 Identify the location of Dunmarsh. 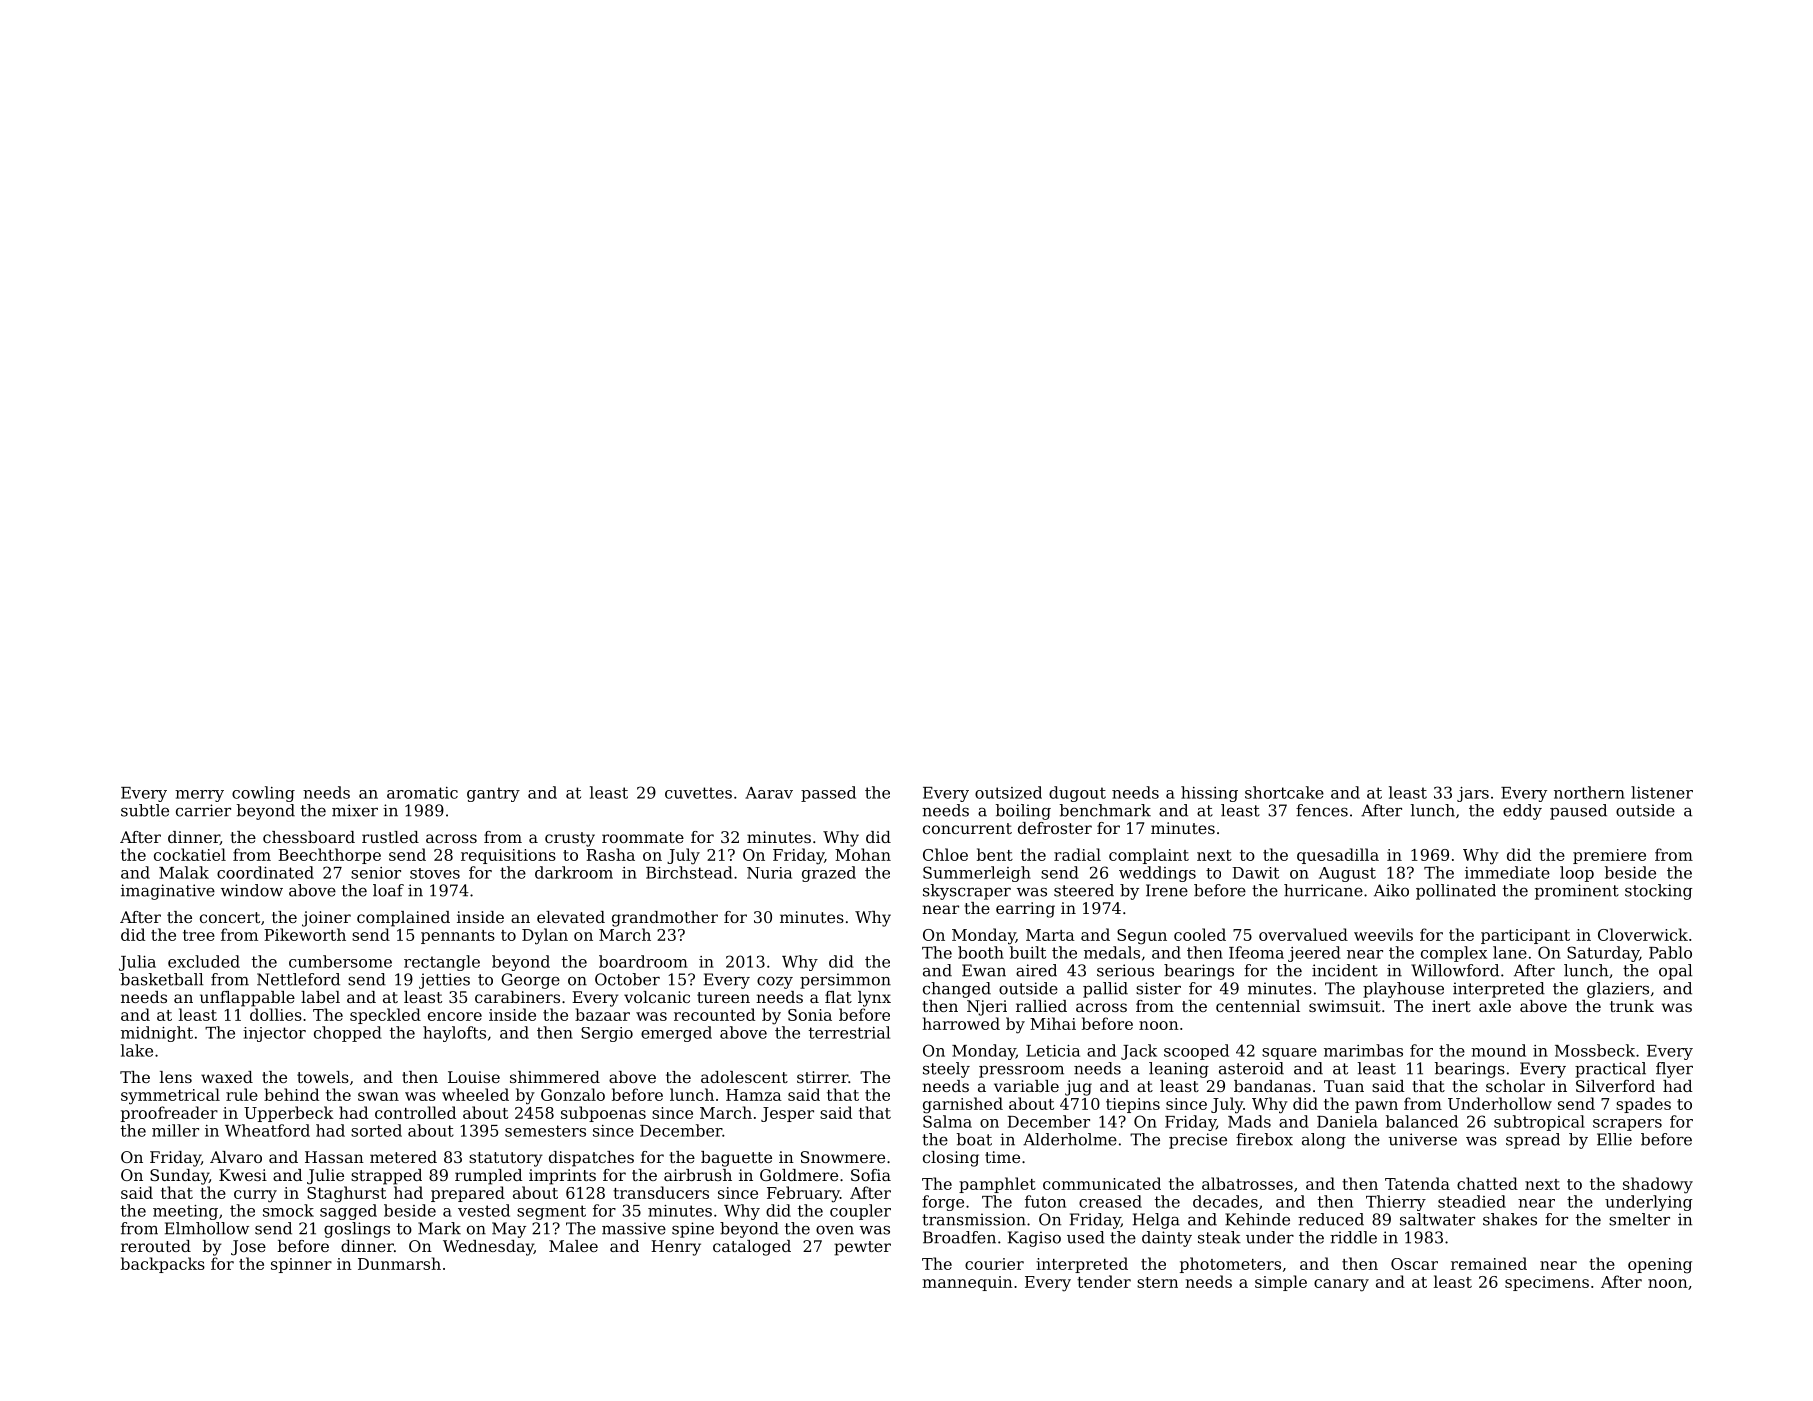
(399, 1263).
